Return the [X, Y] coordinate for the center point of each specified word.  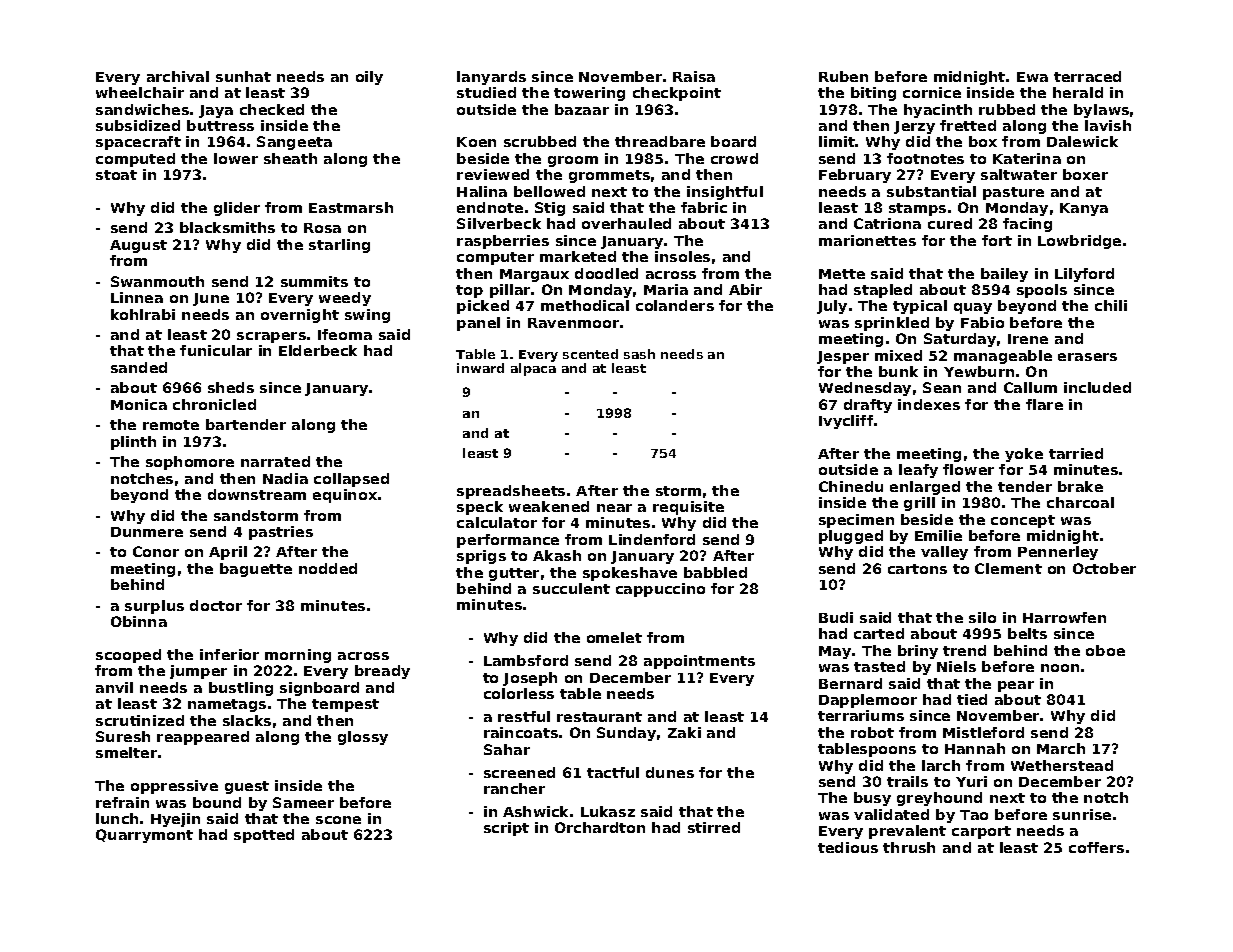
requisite [688, 508]
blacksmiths [227, 227]
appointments [699, 662]
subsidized [138, 125]
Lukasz [608, 811]
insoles [682, 256]
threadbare [660, 141]
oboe [1105, 650]
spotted [264, 836]
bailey [1004, 275]
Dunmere [147, 532]
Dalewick [1082, 141]
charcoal [1080, 502]
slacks [247, 720]
